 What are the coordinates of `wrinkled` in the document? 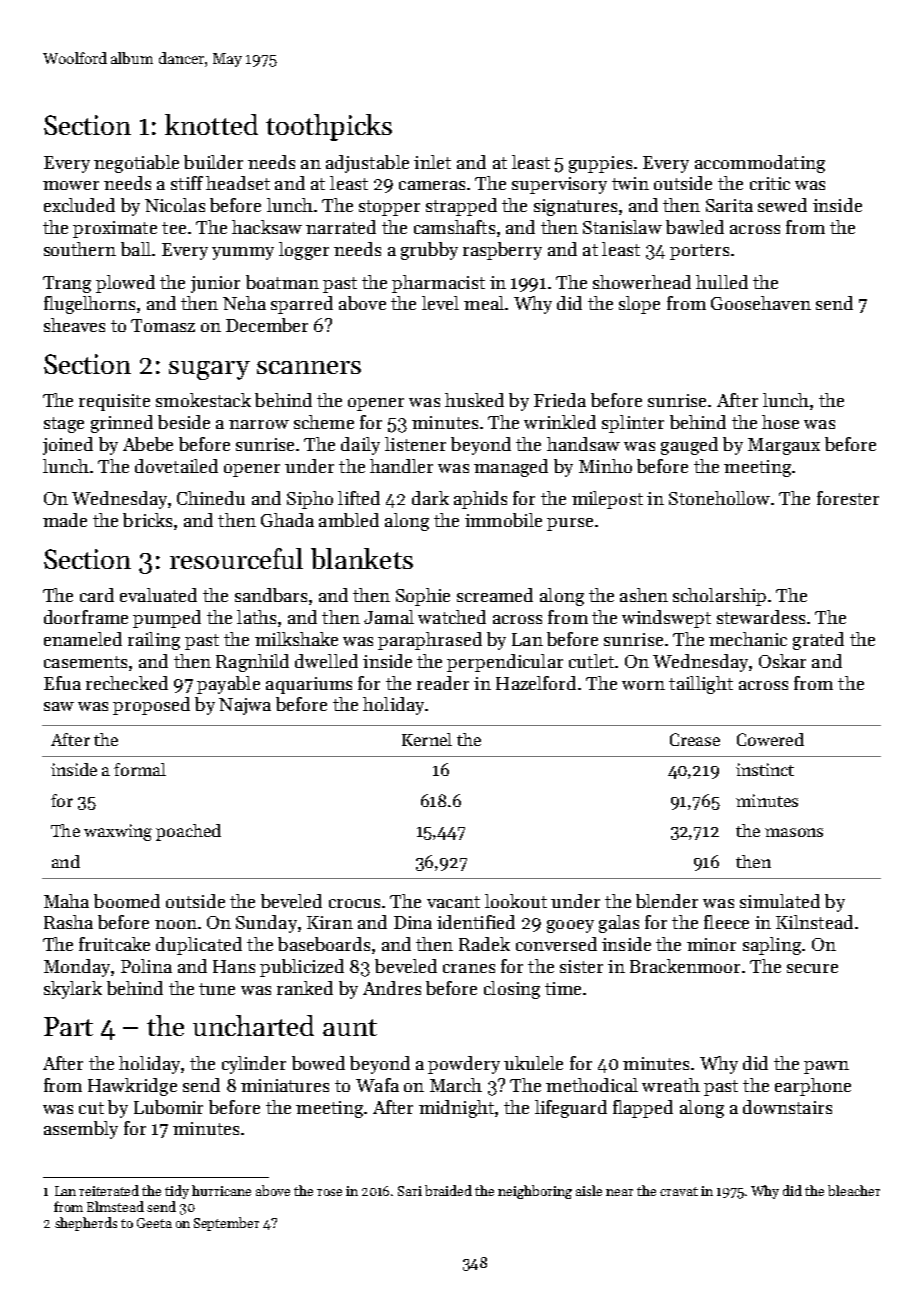 It's located at (560, 422).
